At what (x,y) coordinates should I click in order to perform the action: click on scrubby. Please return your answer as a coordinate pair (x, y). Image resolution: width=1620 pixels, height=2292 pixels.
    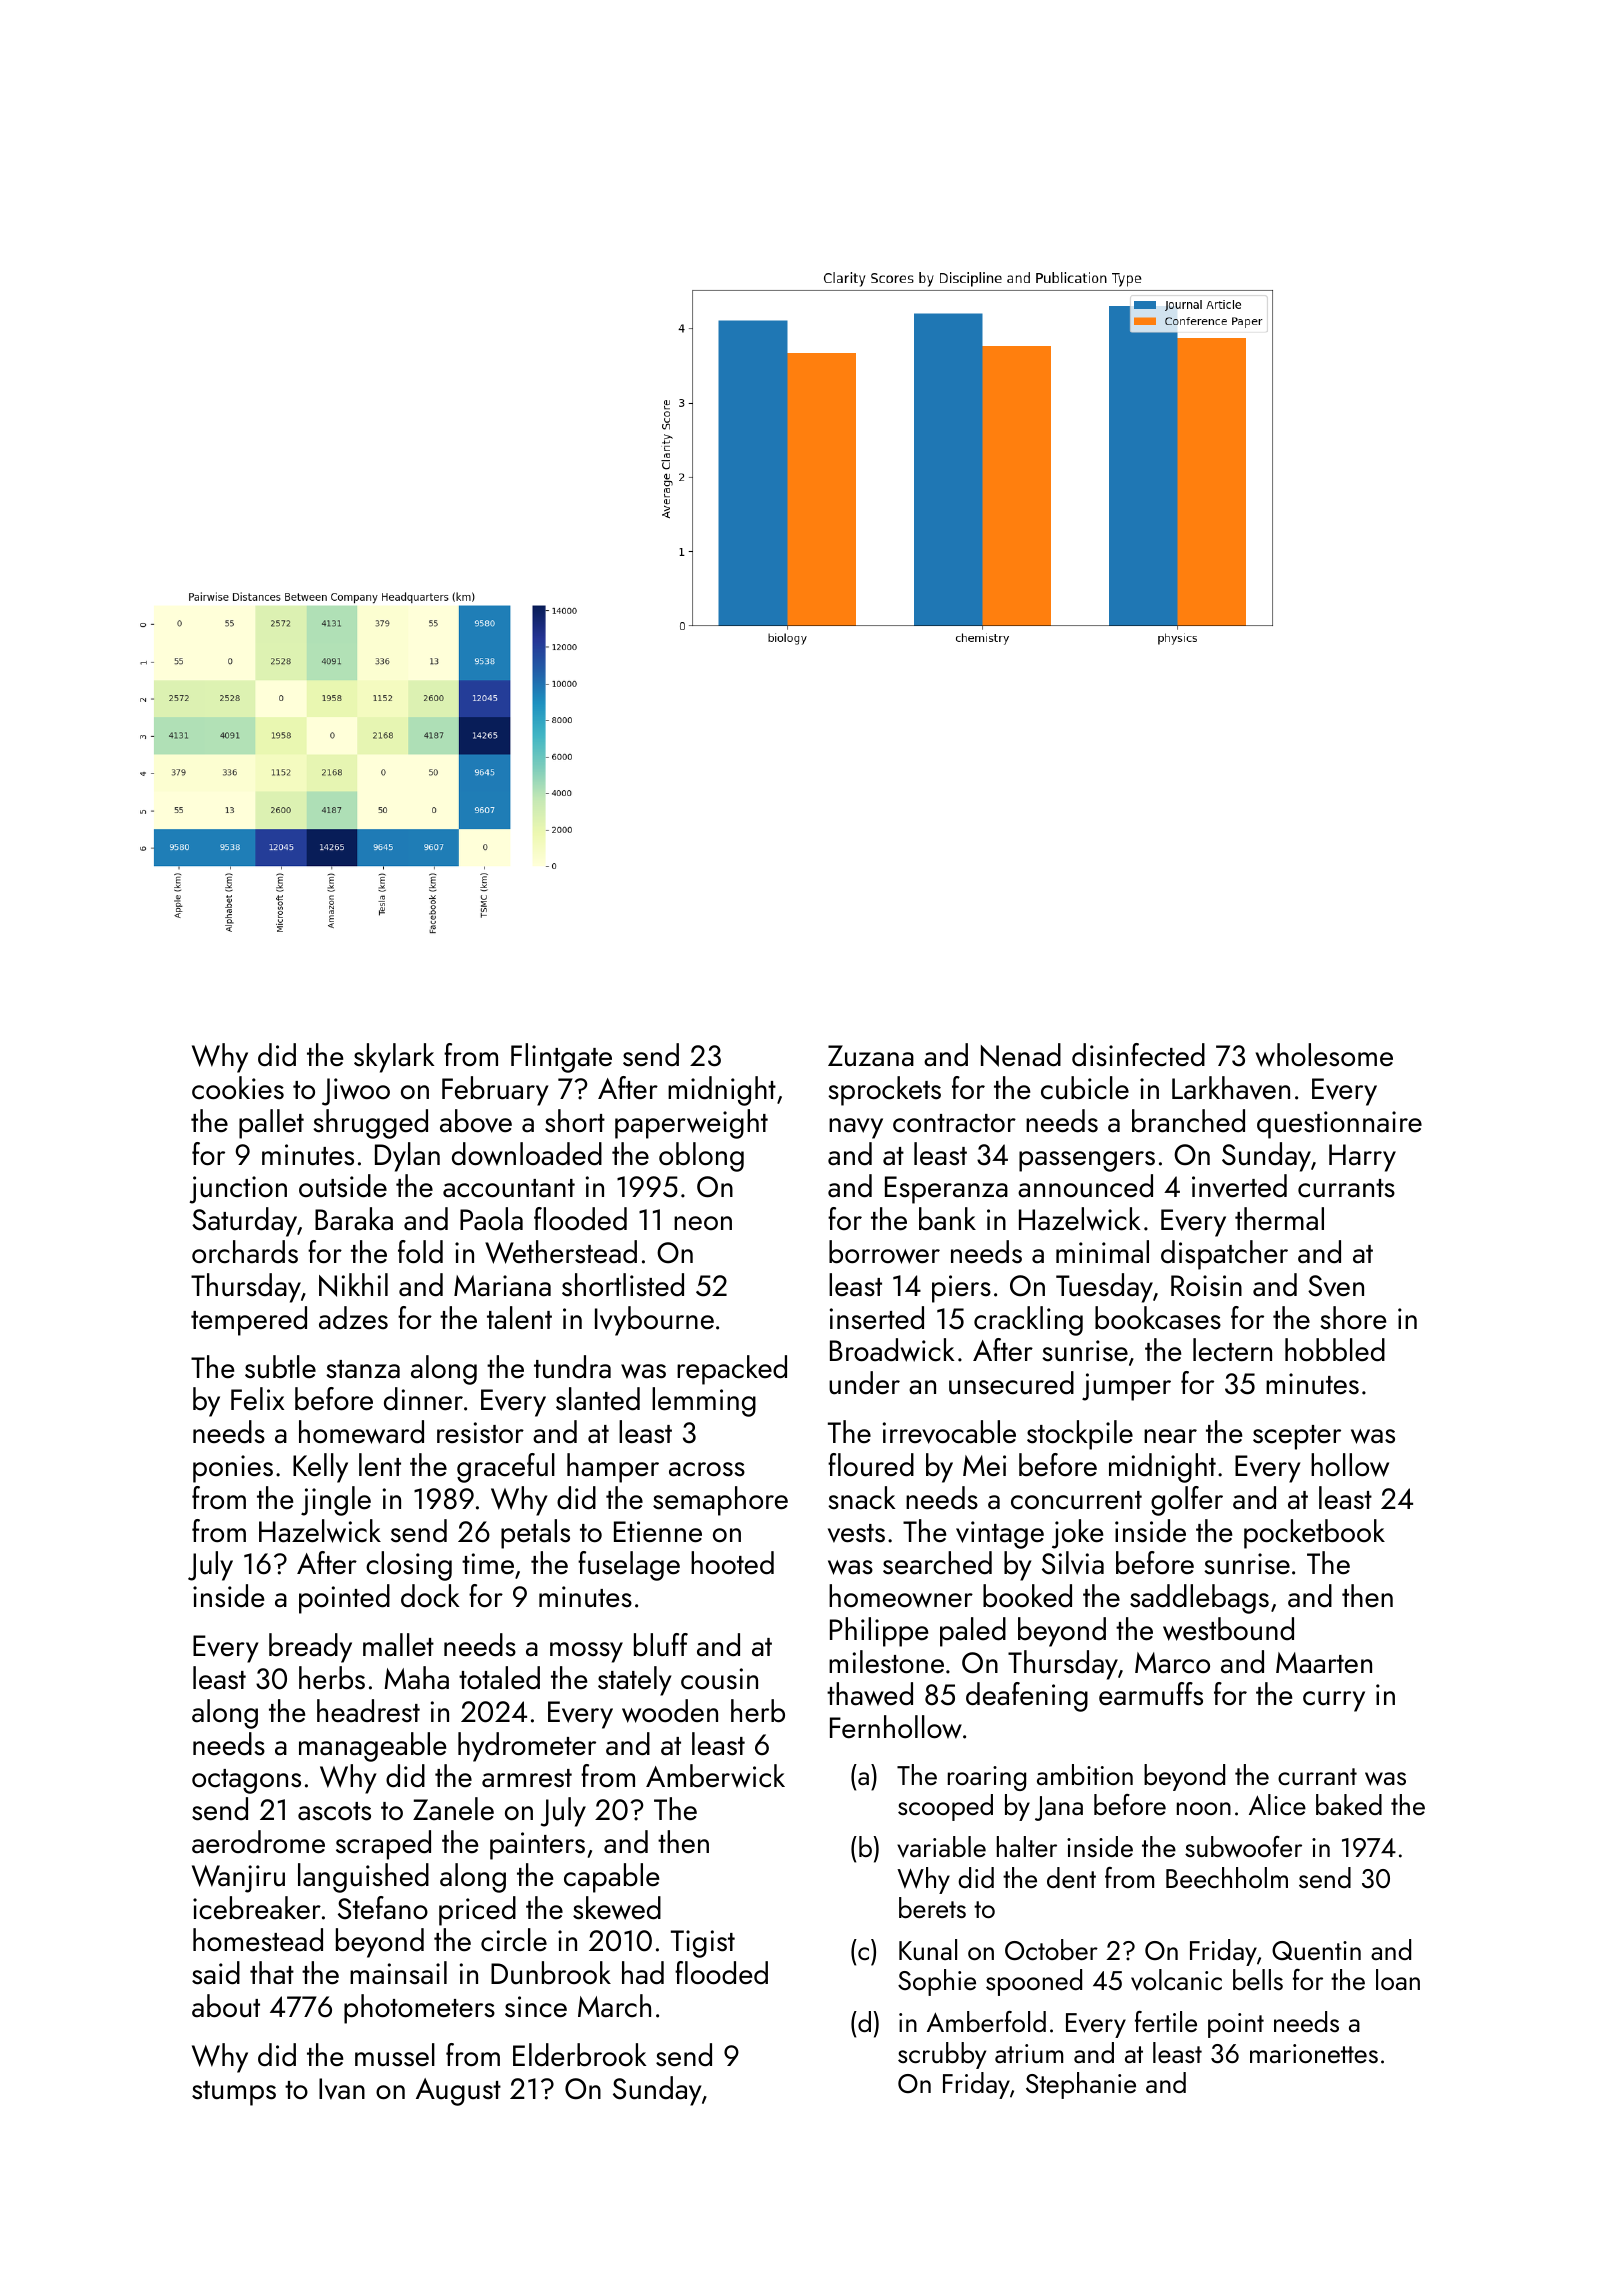
    Looking at the image, I should click on (942, 2055).
